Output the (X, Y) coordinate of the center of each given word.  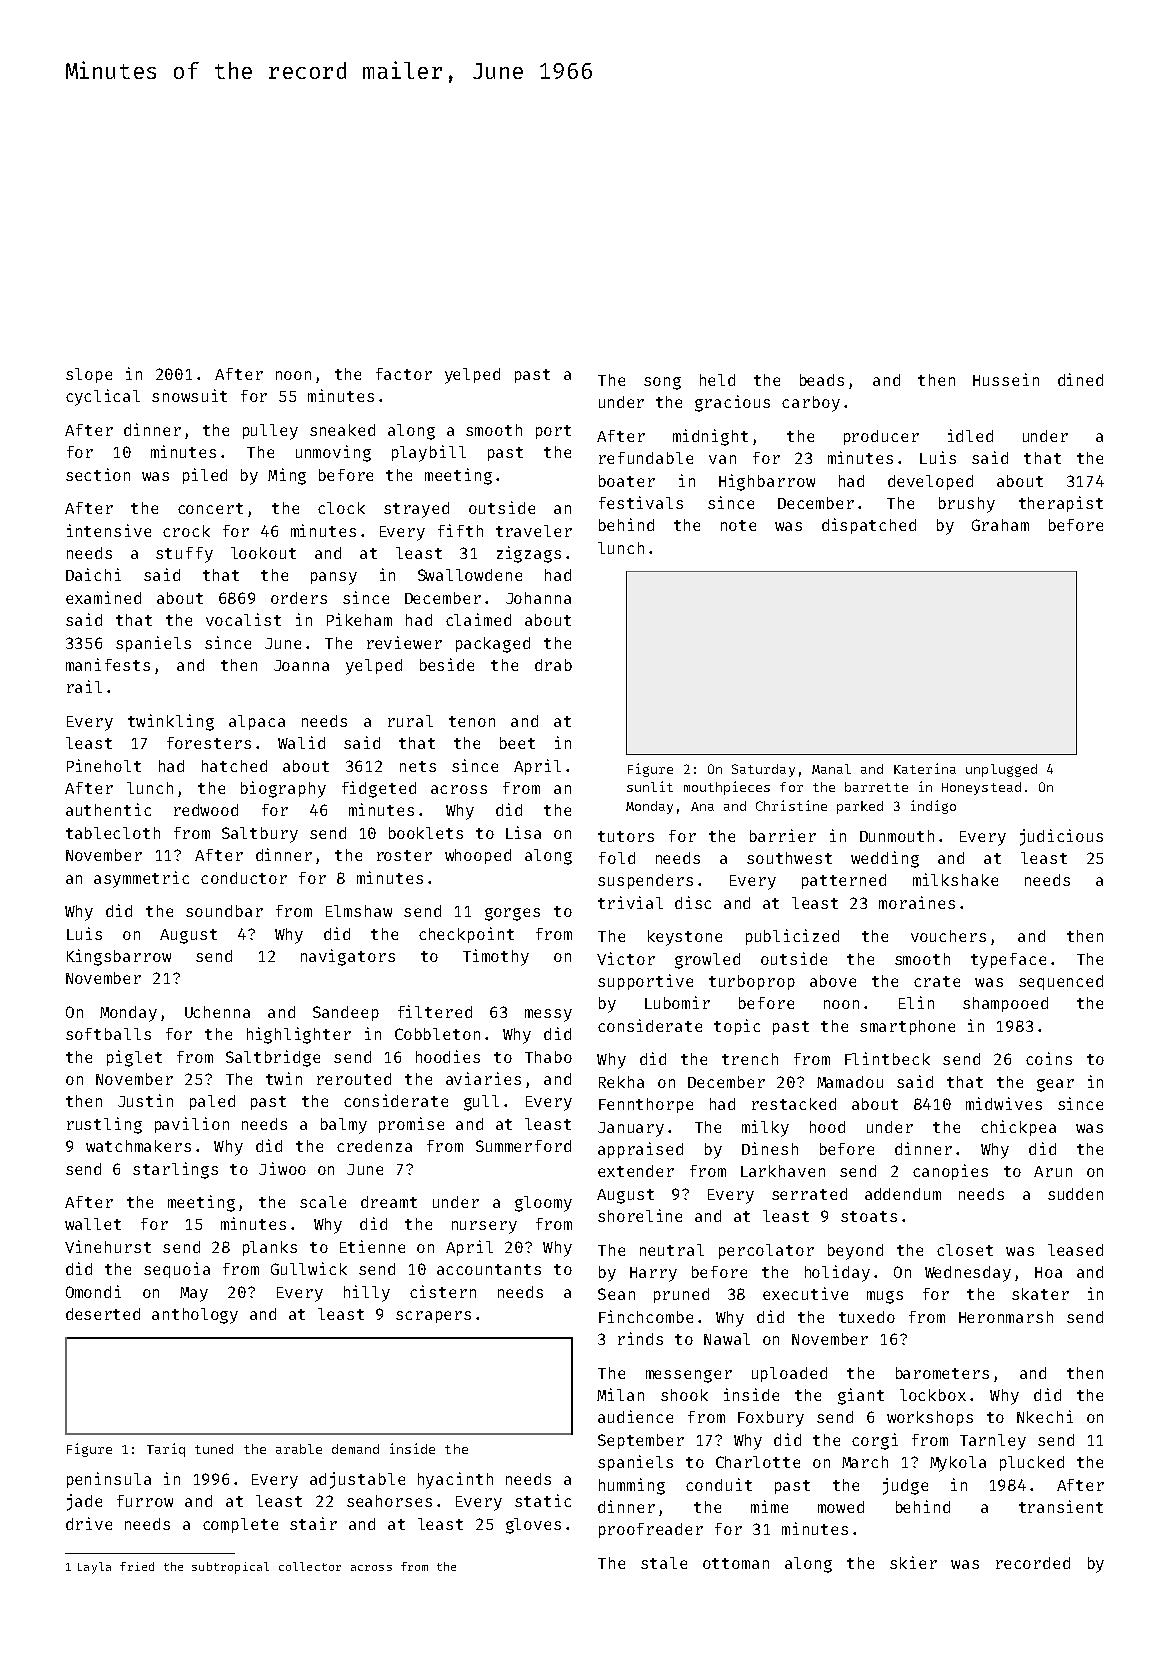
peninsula (109, 1480)
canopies (950, 1172)
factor (404, 374)
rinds (640, 1338)
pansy (334, 578)
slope (89, 375)
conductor (244, 878)
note (738, 525)
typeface (1008, 961)
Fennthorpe (646, 1105)
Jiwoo (282, 1168)
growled (707, 961)
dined (1080, 379)
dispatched (869, 526)
